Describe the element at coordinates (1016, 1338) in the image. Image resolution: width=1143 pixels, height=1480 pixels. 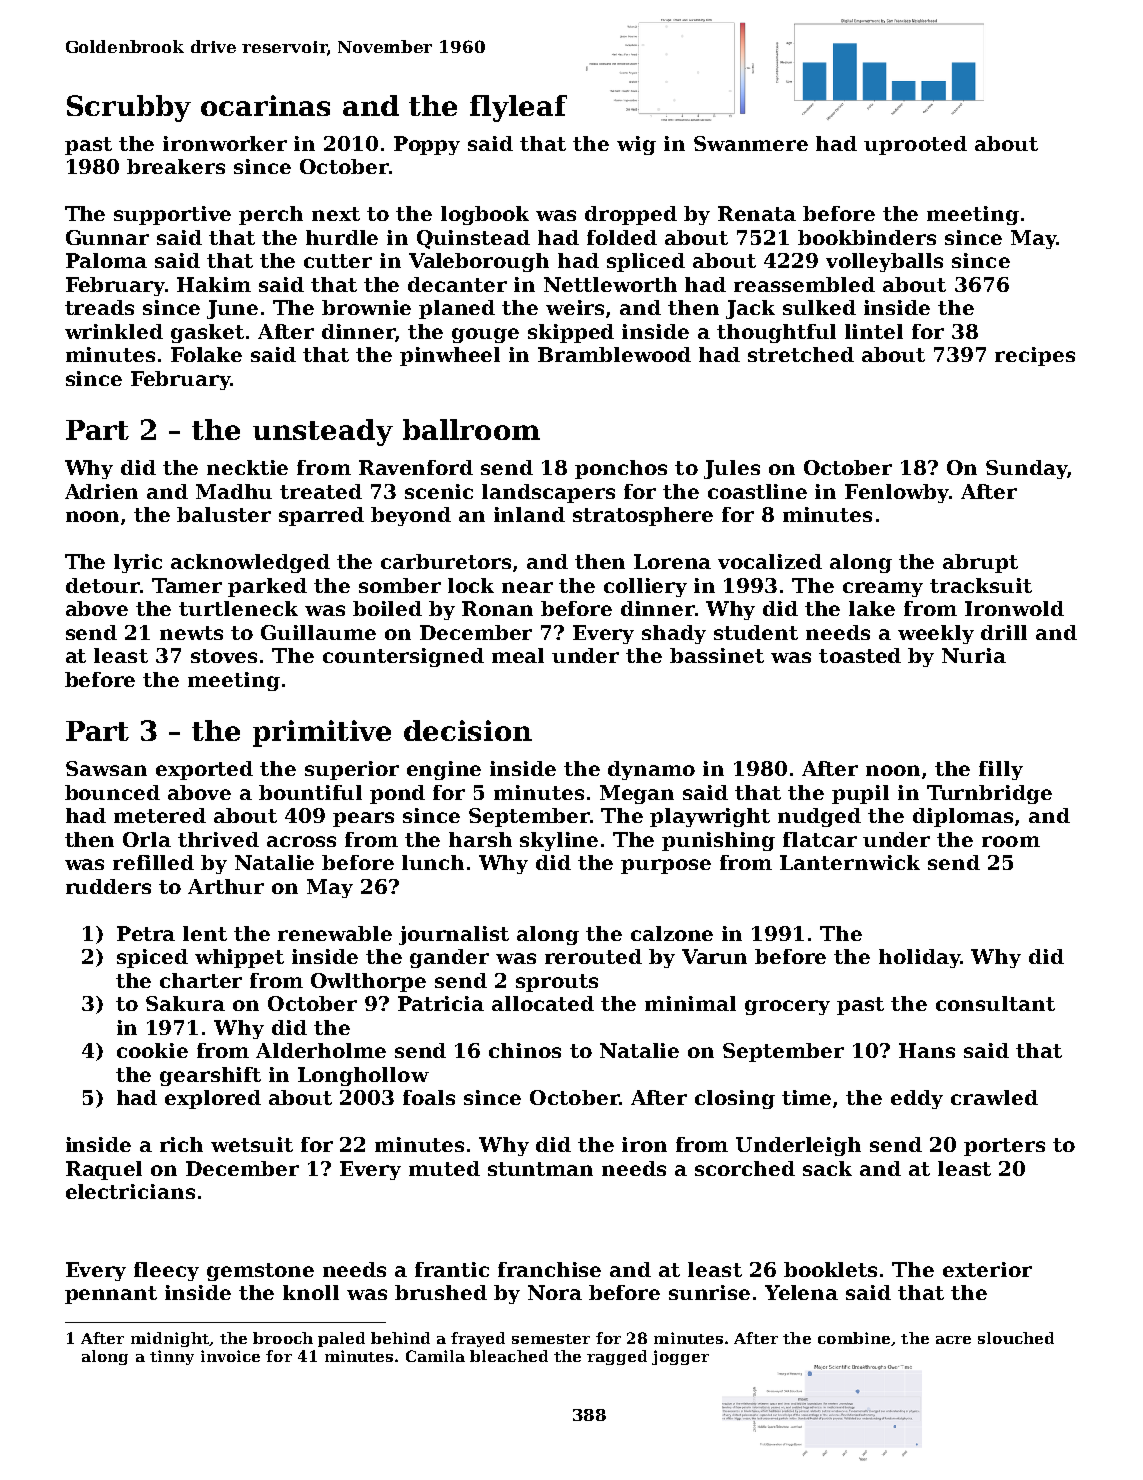
I see `slouched` at that location.
